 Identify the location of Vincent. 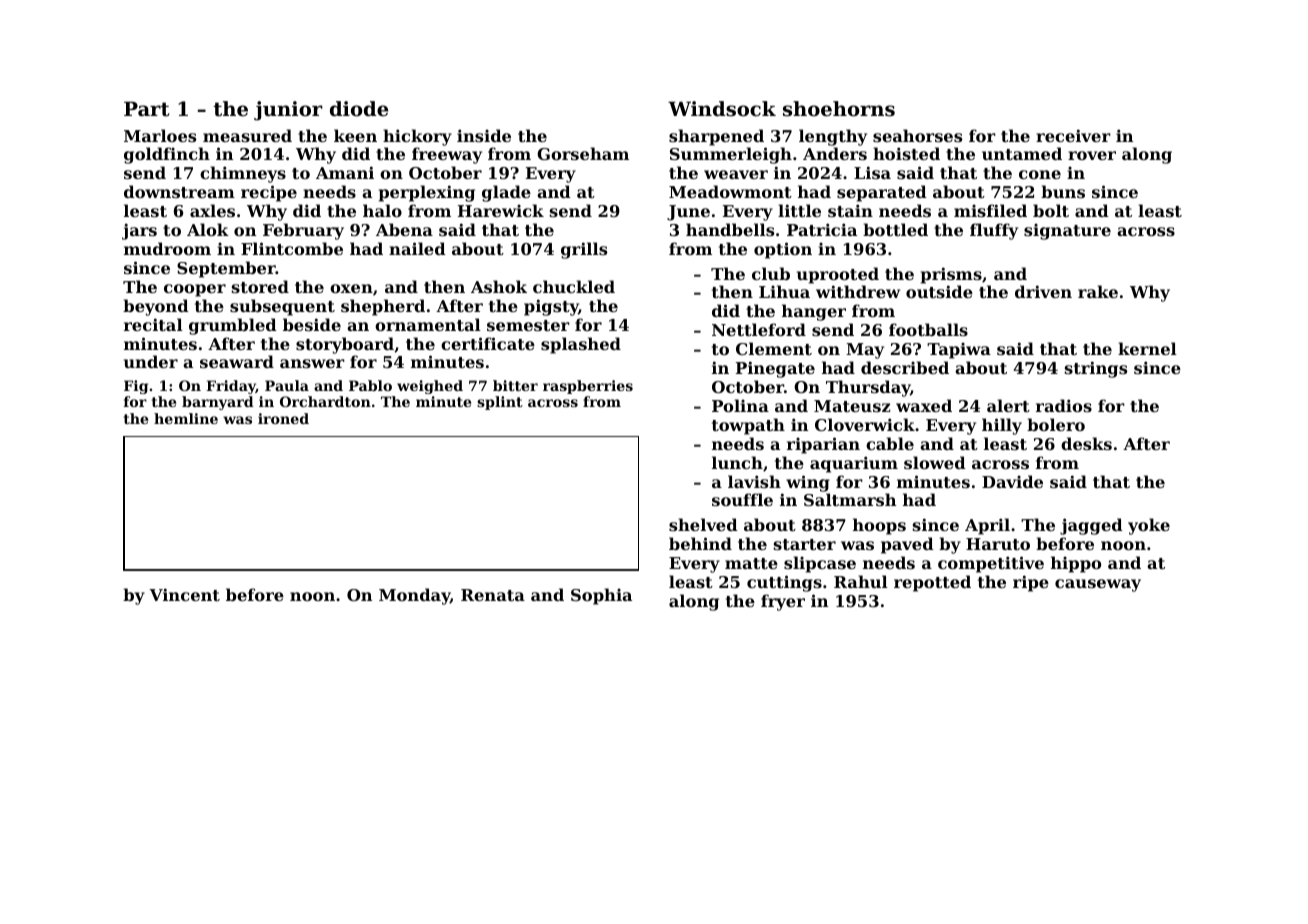
(184, 594).
